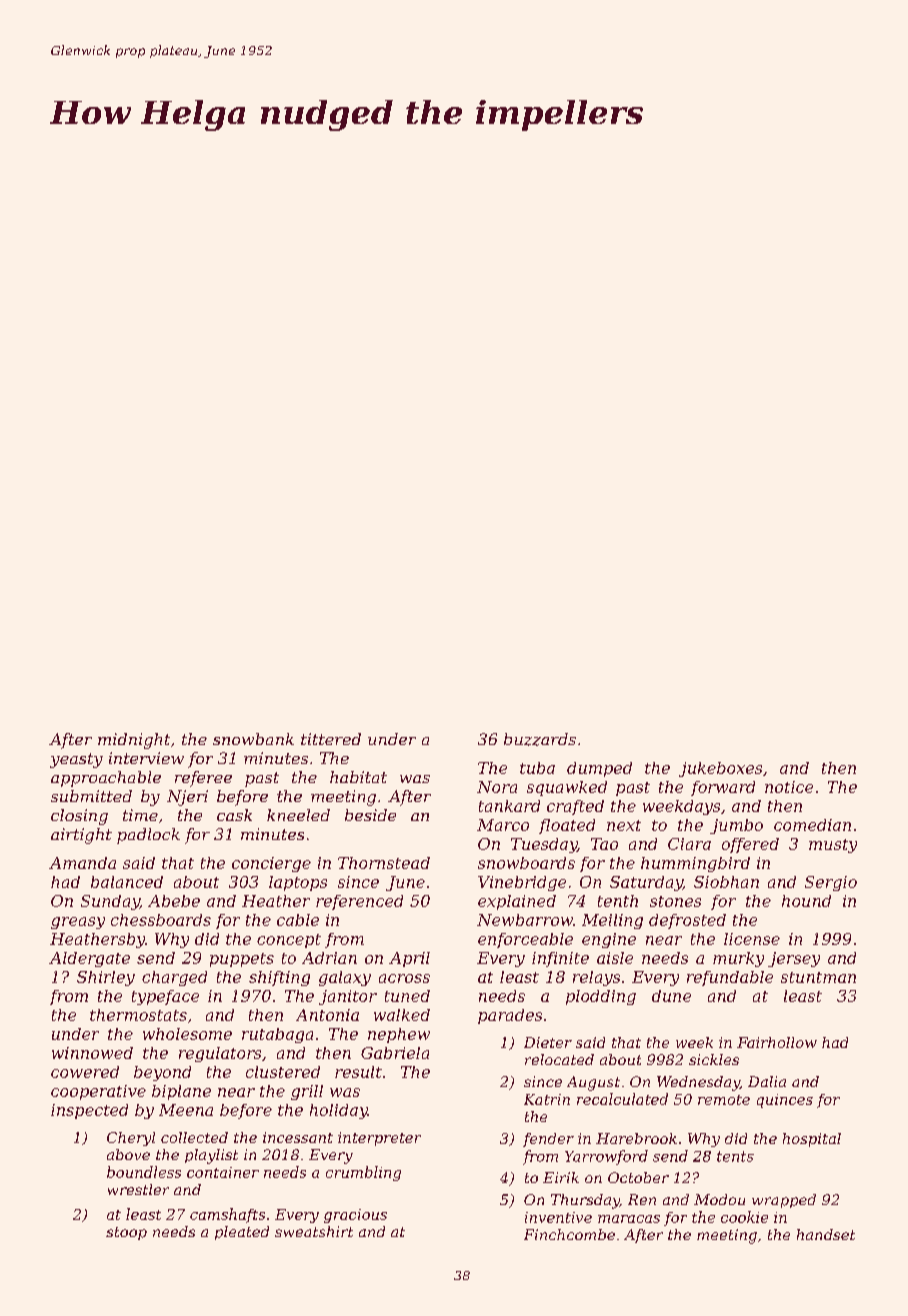 This screenshot has width=908, height=1316. What do you see at coordinates (525, 920) in the screenshot?
I see `Newbarrow` at bounding box center [525, 920].
